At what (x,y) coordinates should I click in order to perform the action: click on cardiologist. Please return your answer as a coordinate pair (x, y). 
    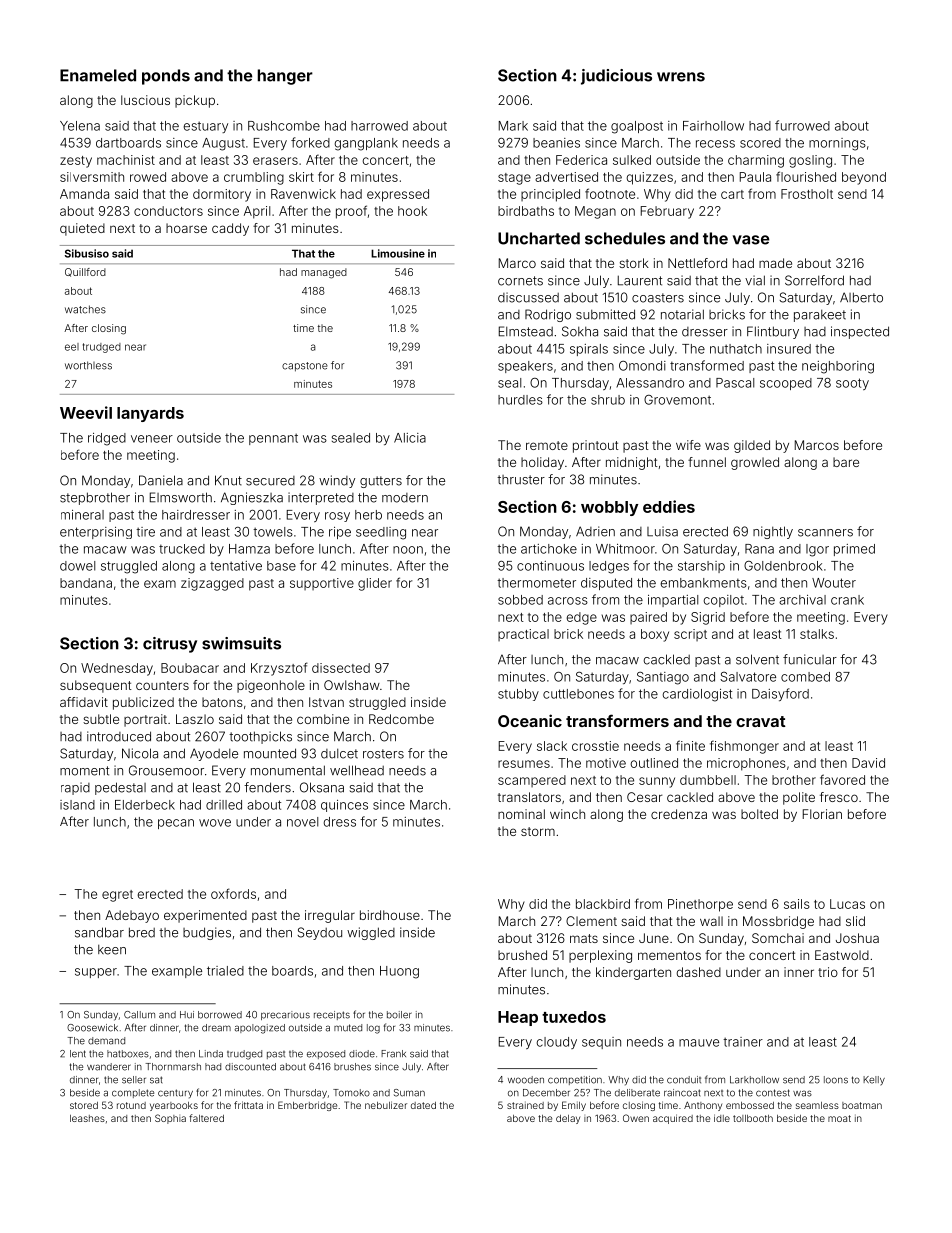
    Looking at the image, I should click on (697, 695).
